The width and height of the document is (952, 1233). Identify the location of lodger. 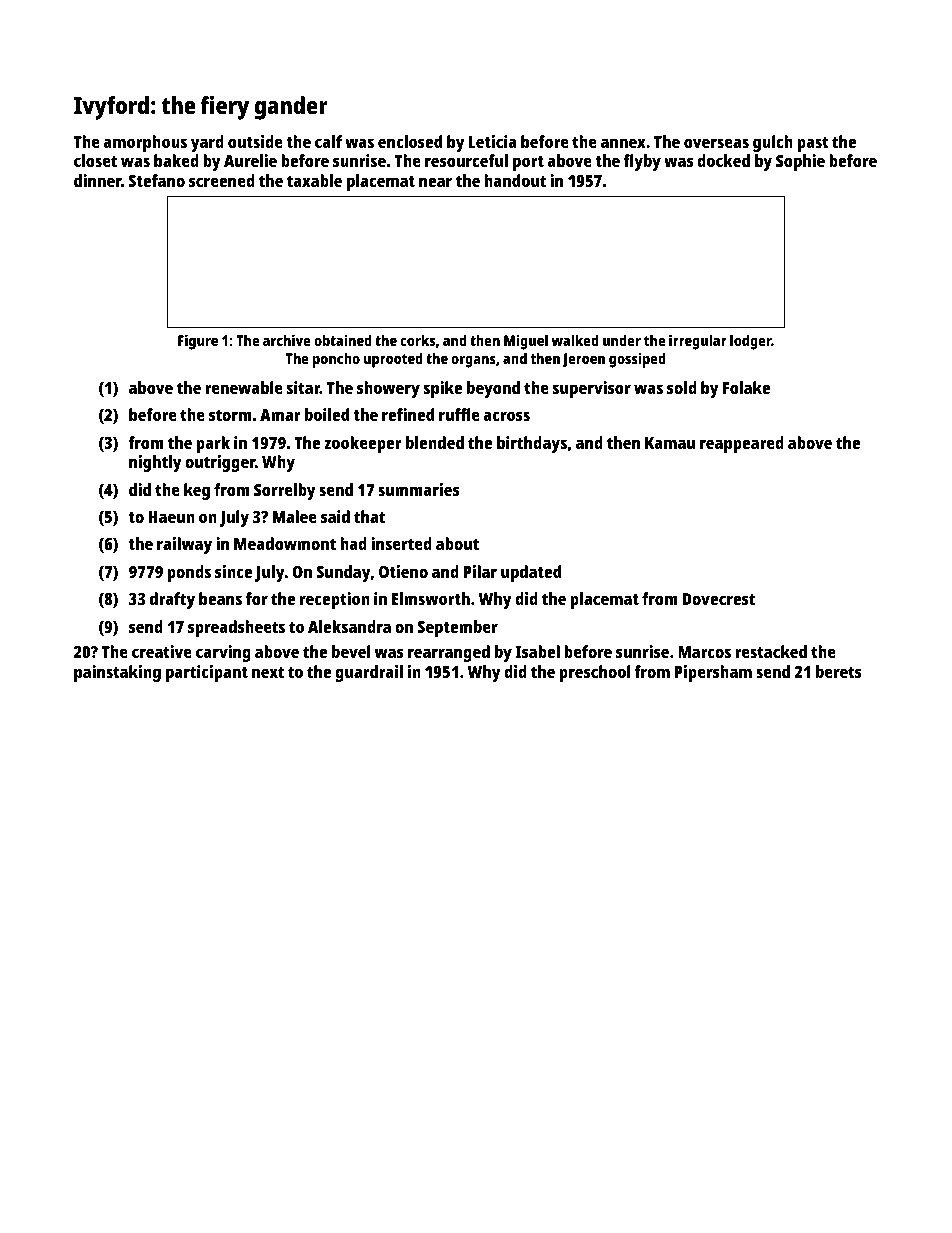
(751, 342).
